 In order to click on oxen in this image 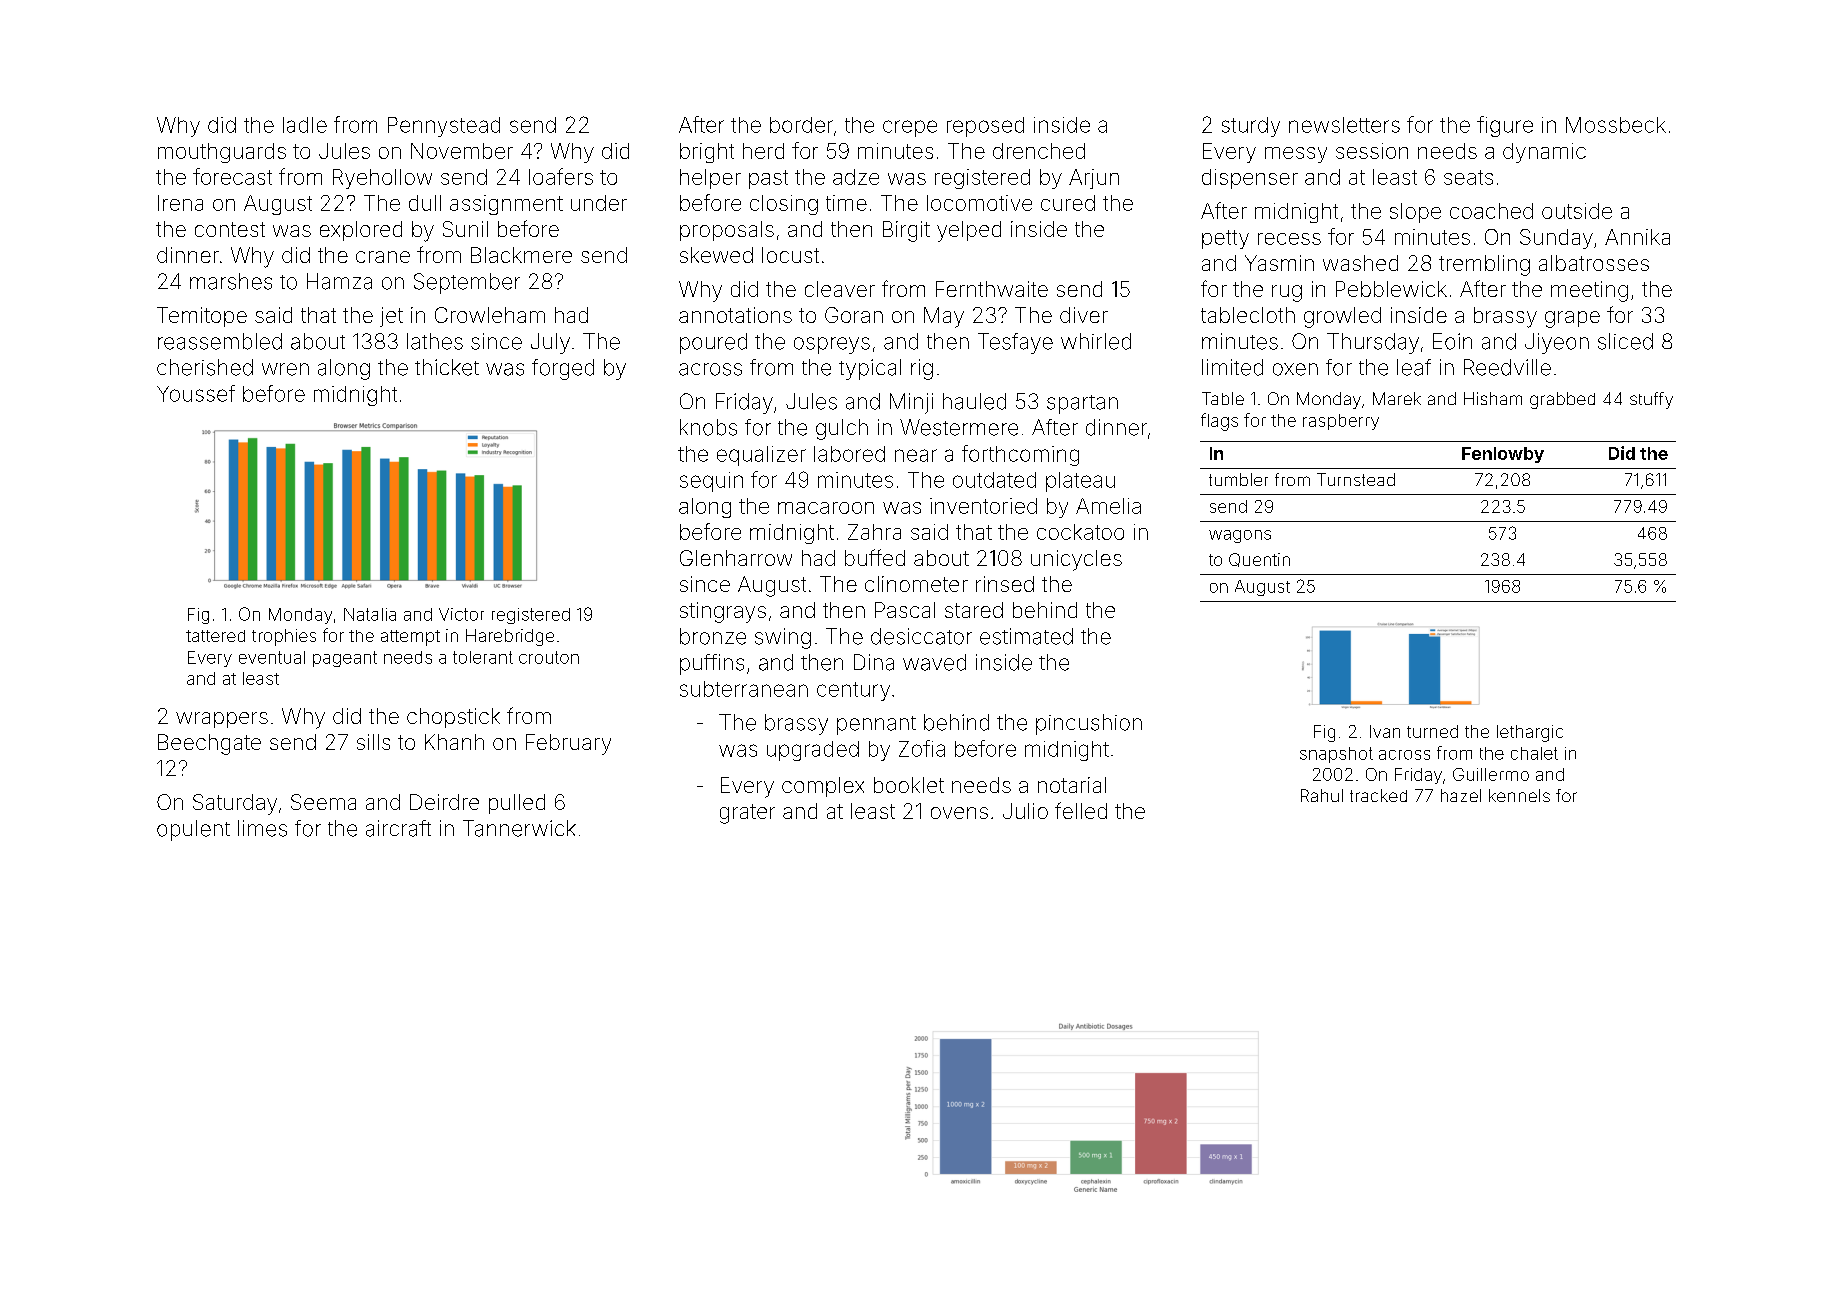, I will do `click(1295, 369)`.
